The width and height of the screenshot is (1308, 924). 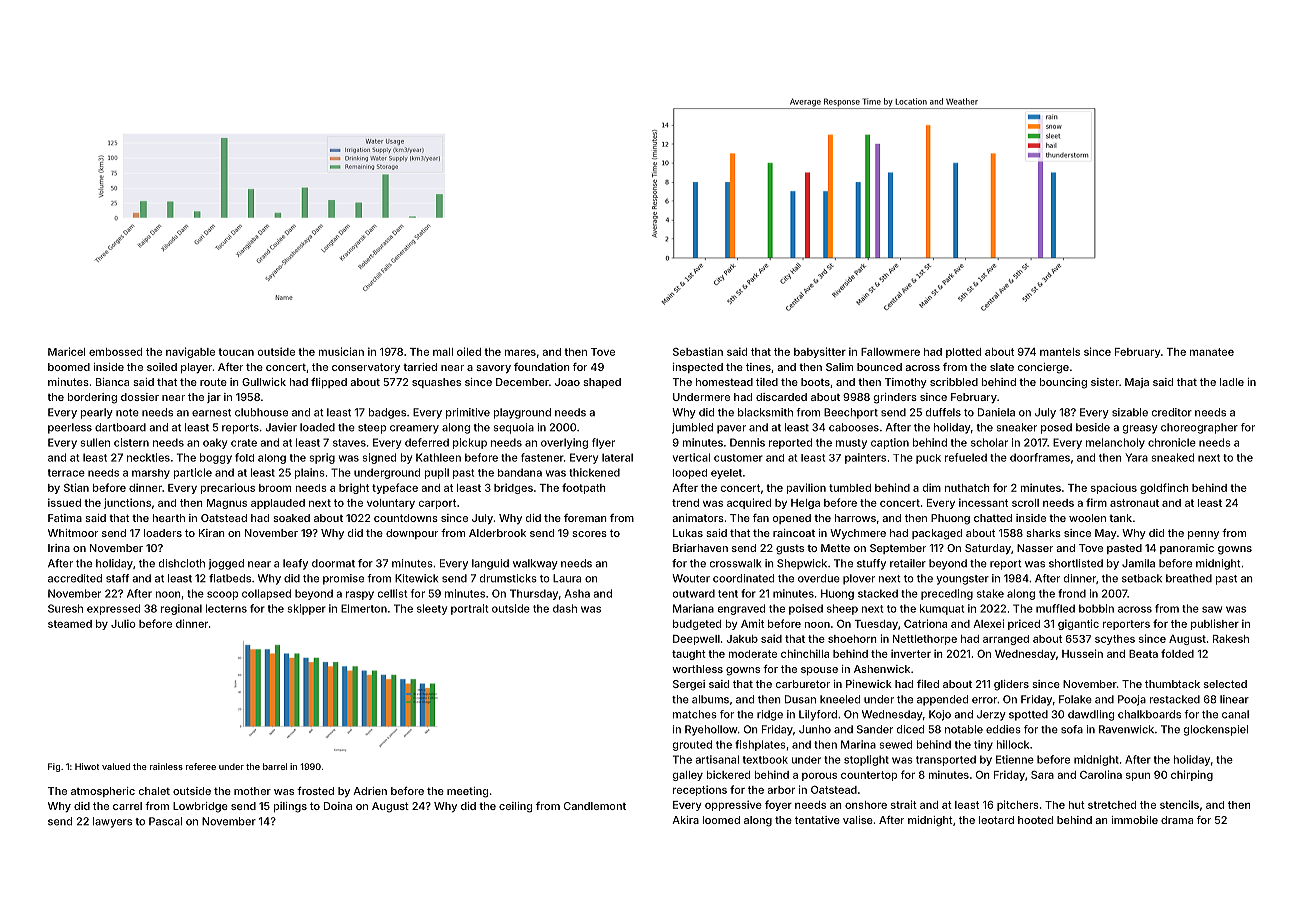 What do you see at coordinates (689, 655) in the screenshot?
I see `taught` at bounding box center [689, 655].
